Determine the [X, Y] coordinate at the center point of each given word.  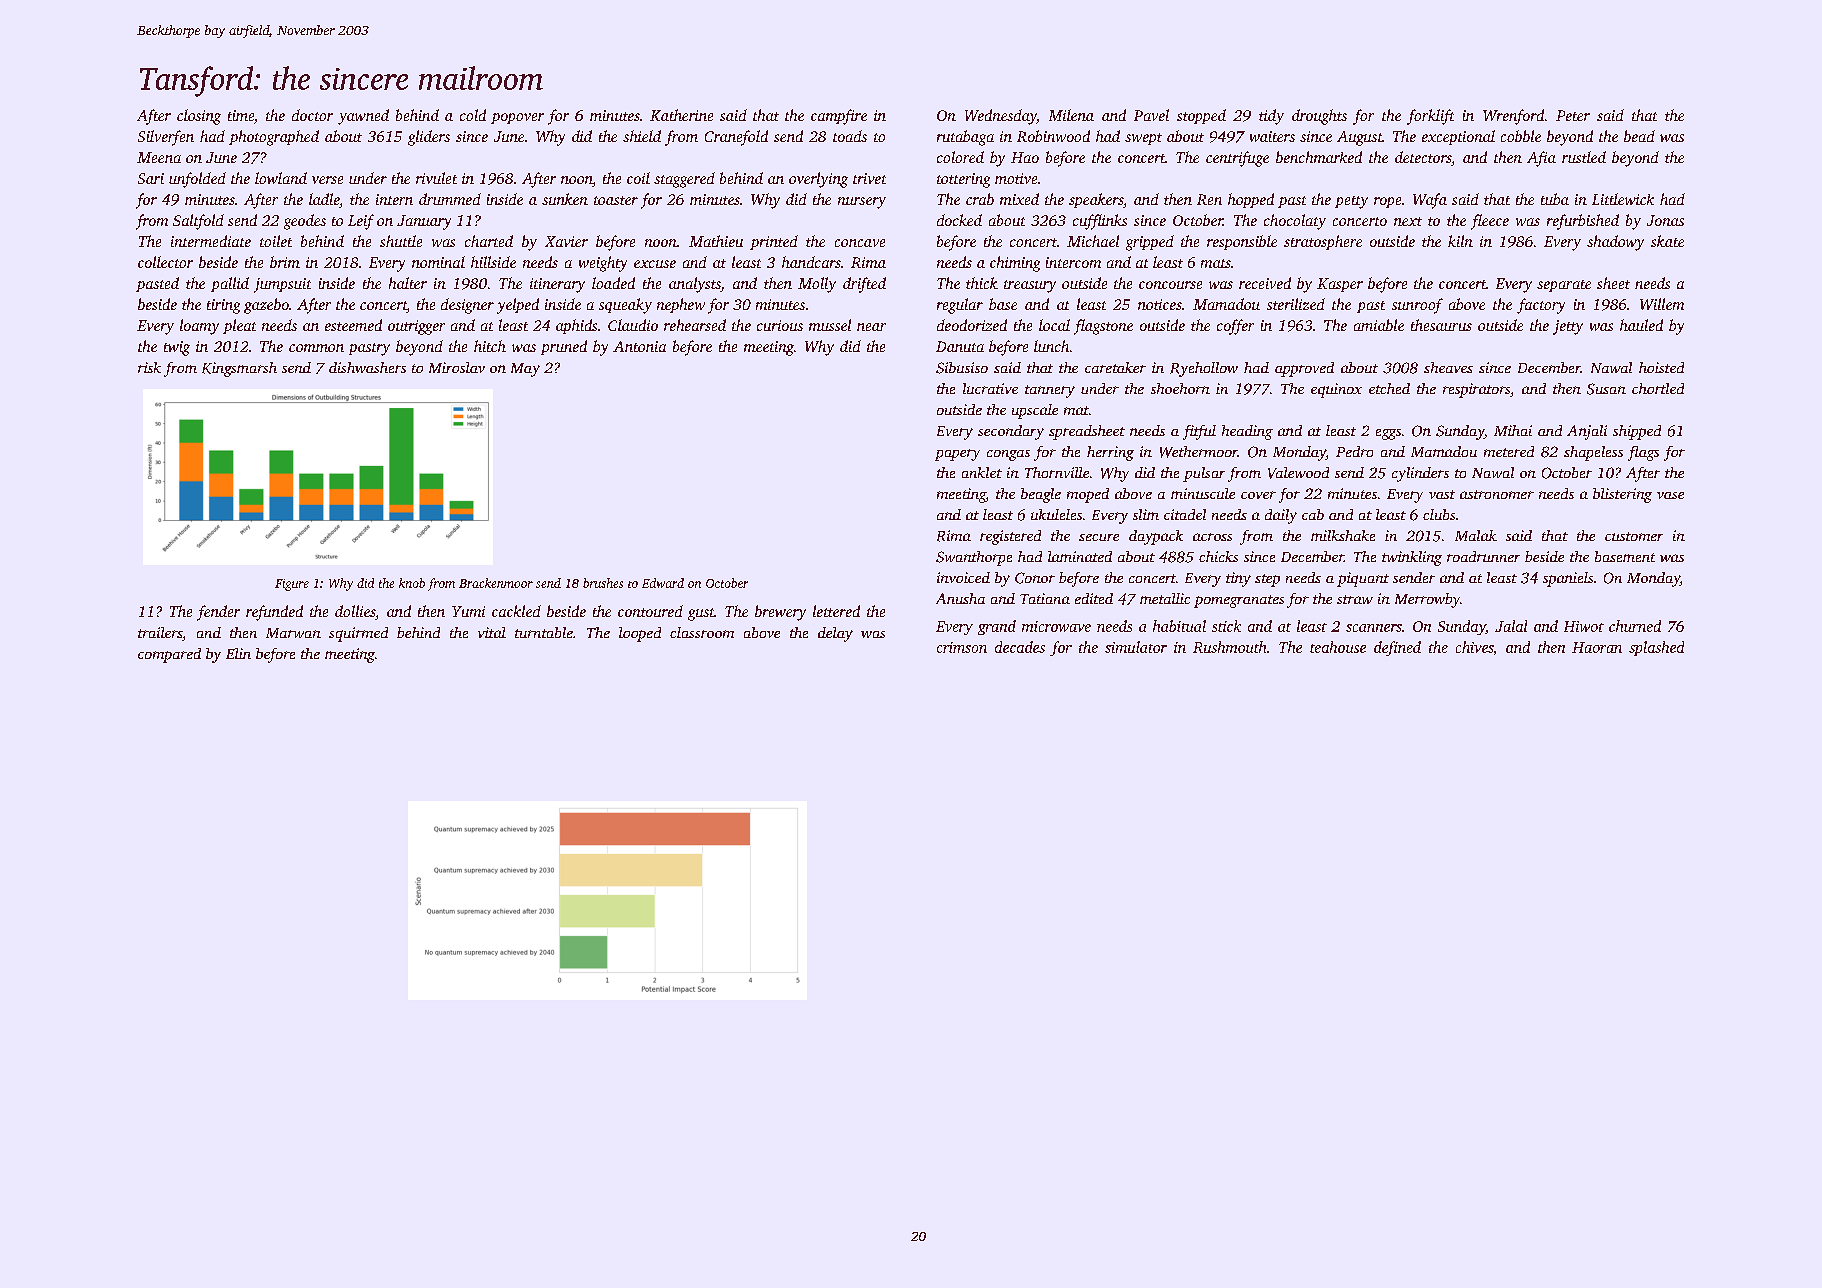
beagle [1041, 495]
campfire [839, 117]
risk [149, 367]
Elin [238, 653]
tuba [1555, 199]
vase [1670, 495]
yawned [363, 117]
